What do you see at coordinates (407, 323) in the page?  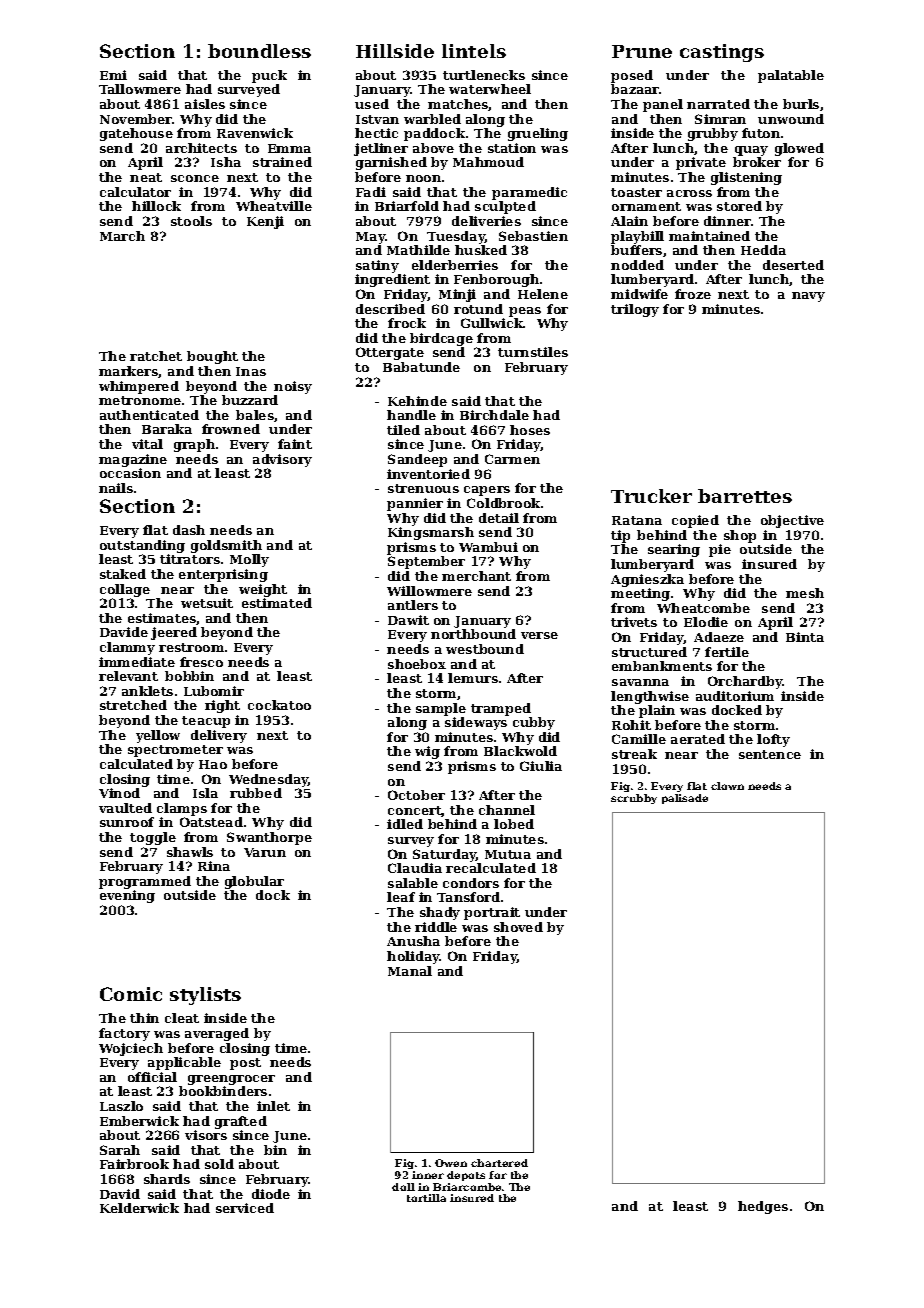 I see `frock` at bounding box center [407, 323].
